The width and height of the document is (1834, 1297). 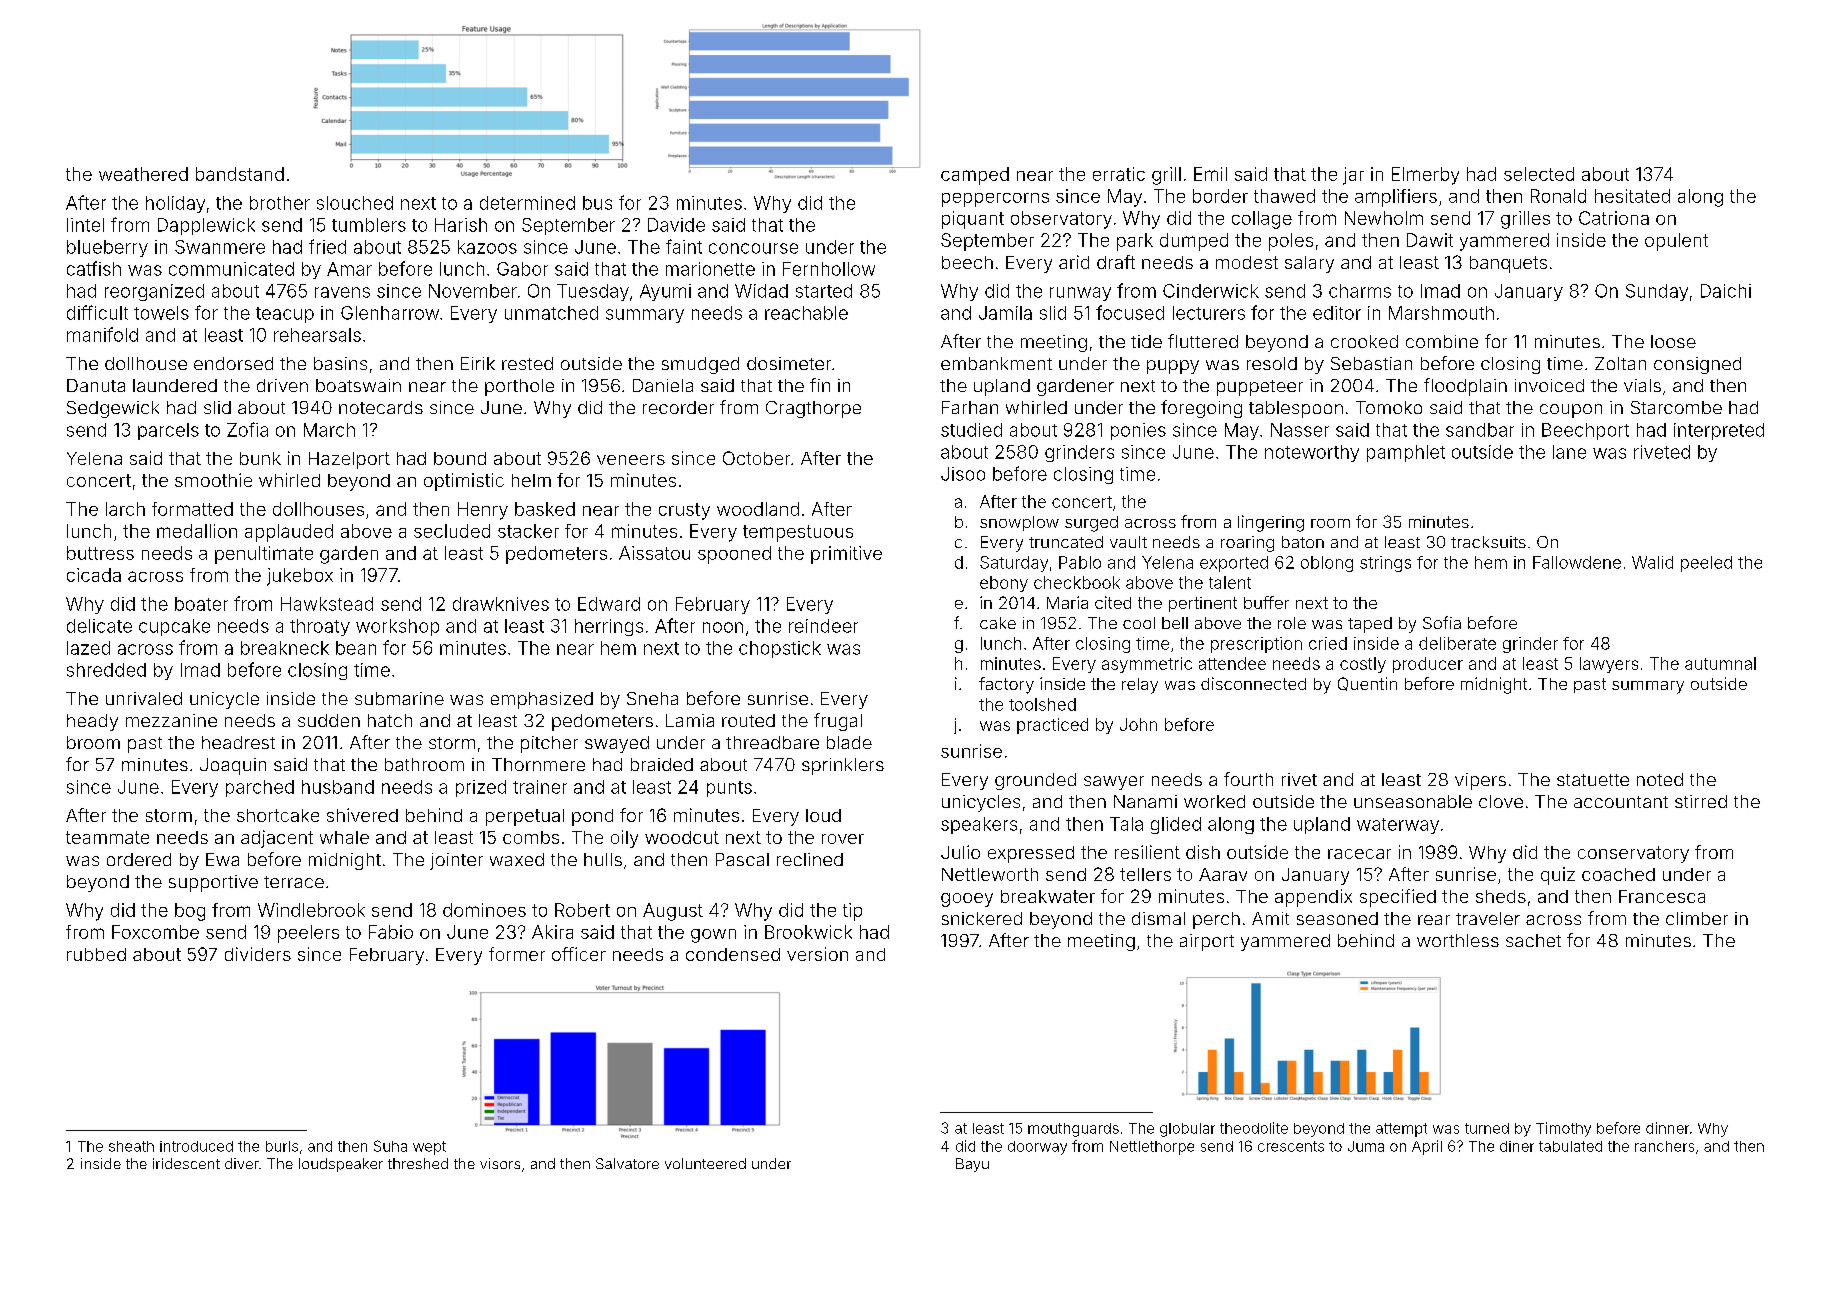 I want to click on lawyers, so click(x=1609, y=665).
